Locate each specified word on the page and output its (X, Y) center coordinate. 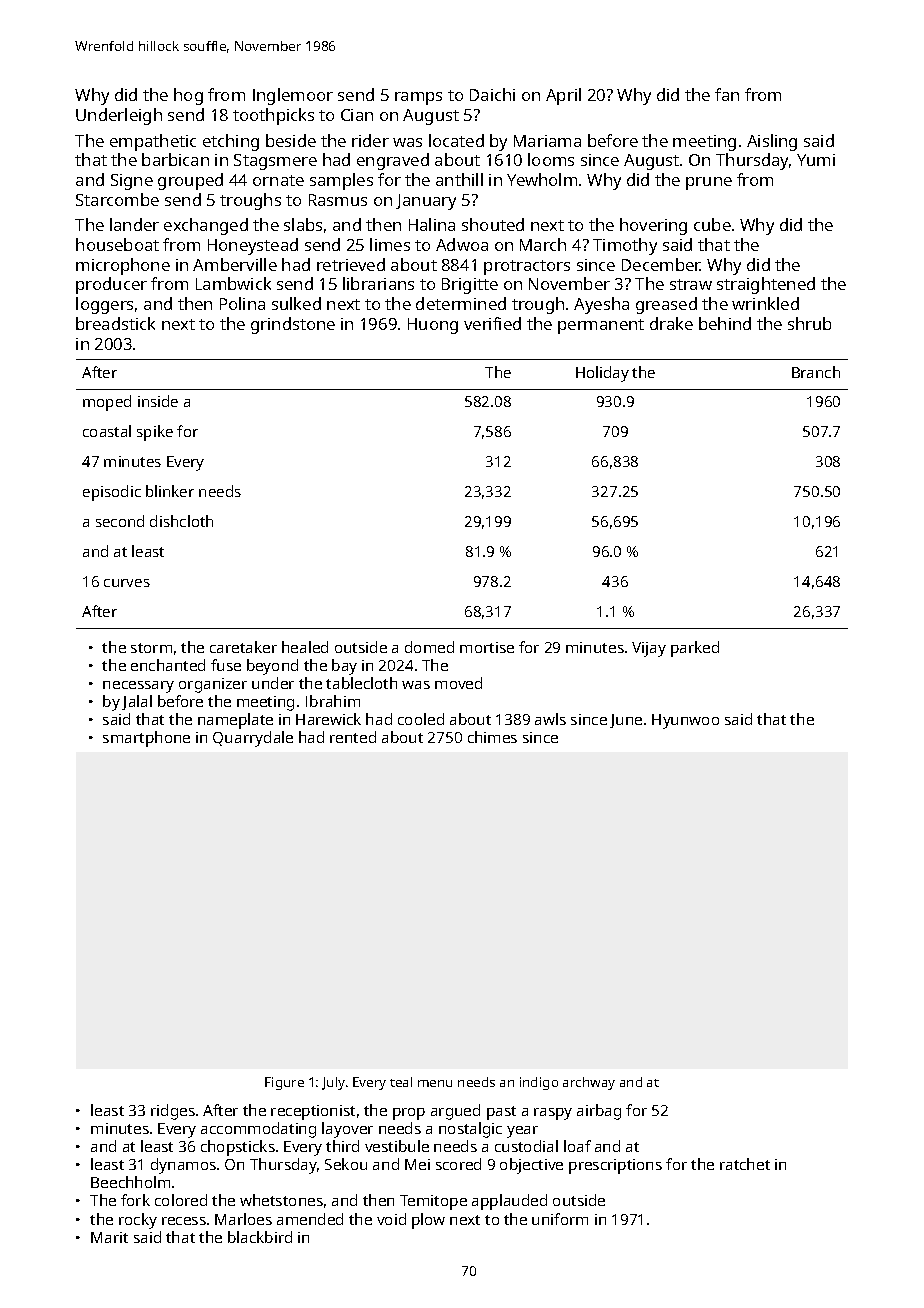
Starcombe (117, 199)
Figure (284, 1083)
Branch (816, 372)
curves (127, 583)
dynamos (183, 1166)
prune (709, 183)
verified (492, 323)
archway (589, 1083)
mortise (487, 647)
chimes (492, 737)
